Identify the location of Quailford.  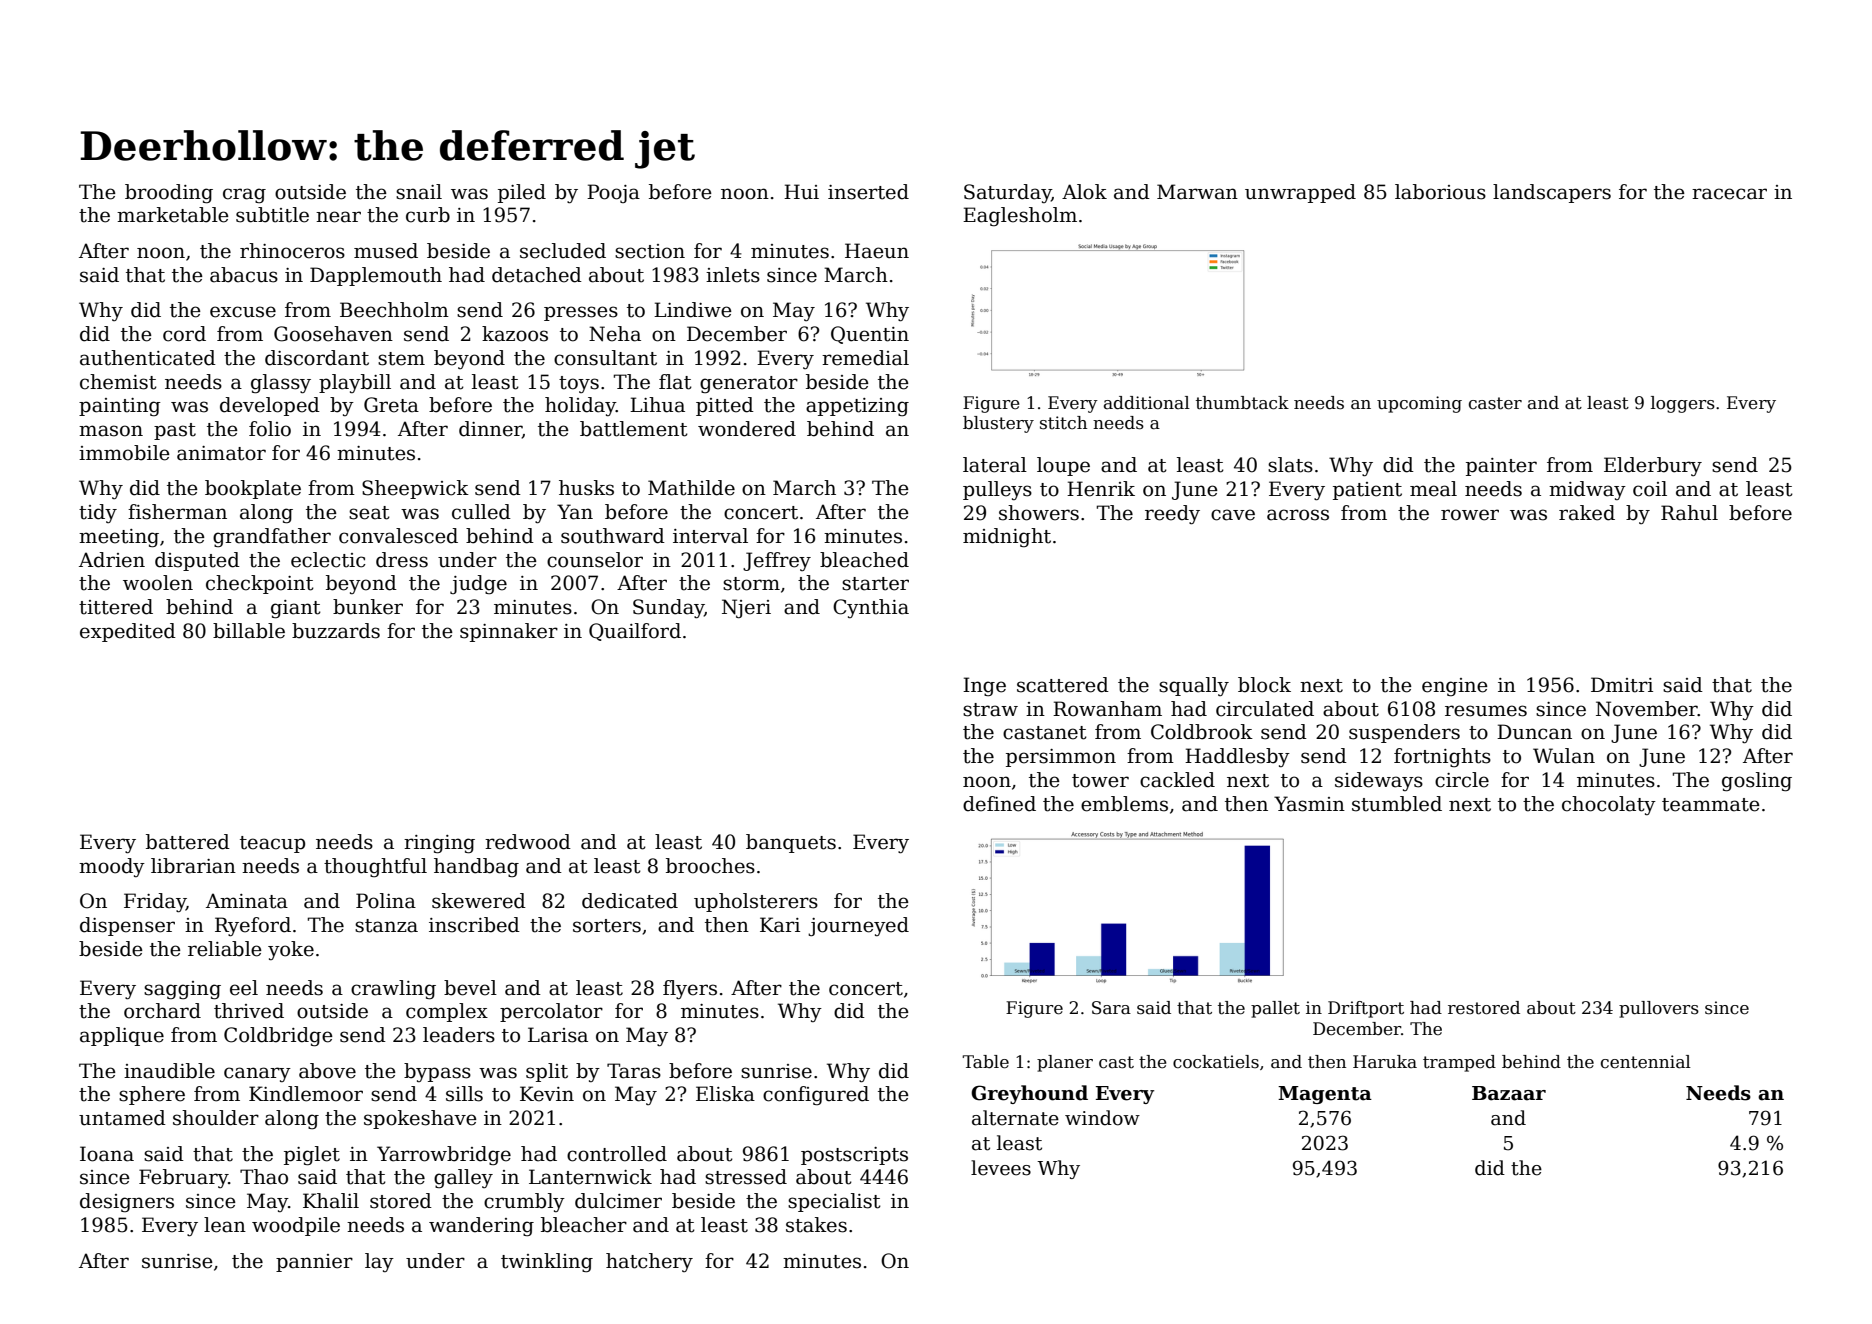
(635, 632).
